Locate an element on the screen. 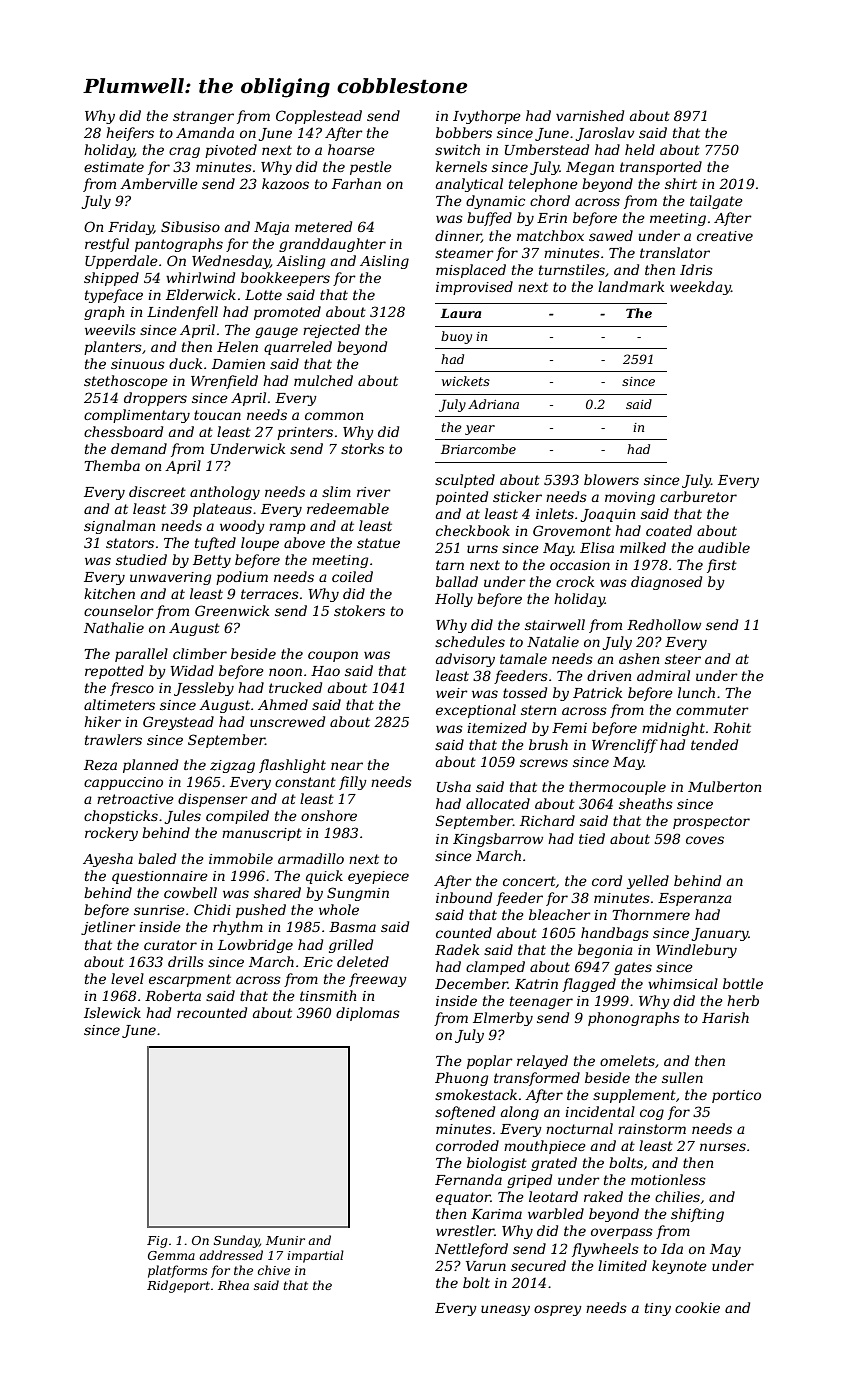  tarn is located at coordinates (450, 565).
